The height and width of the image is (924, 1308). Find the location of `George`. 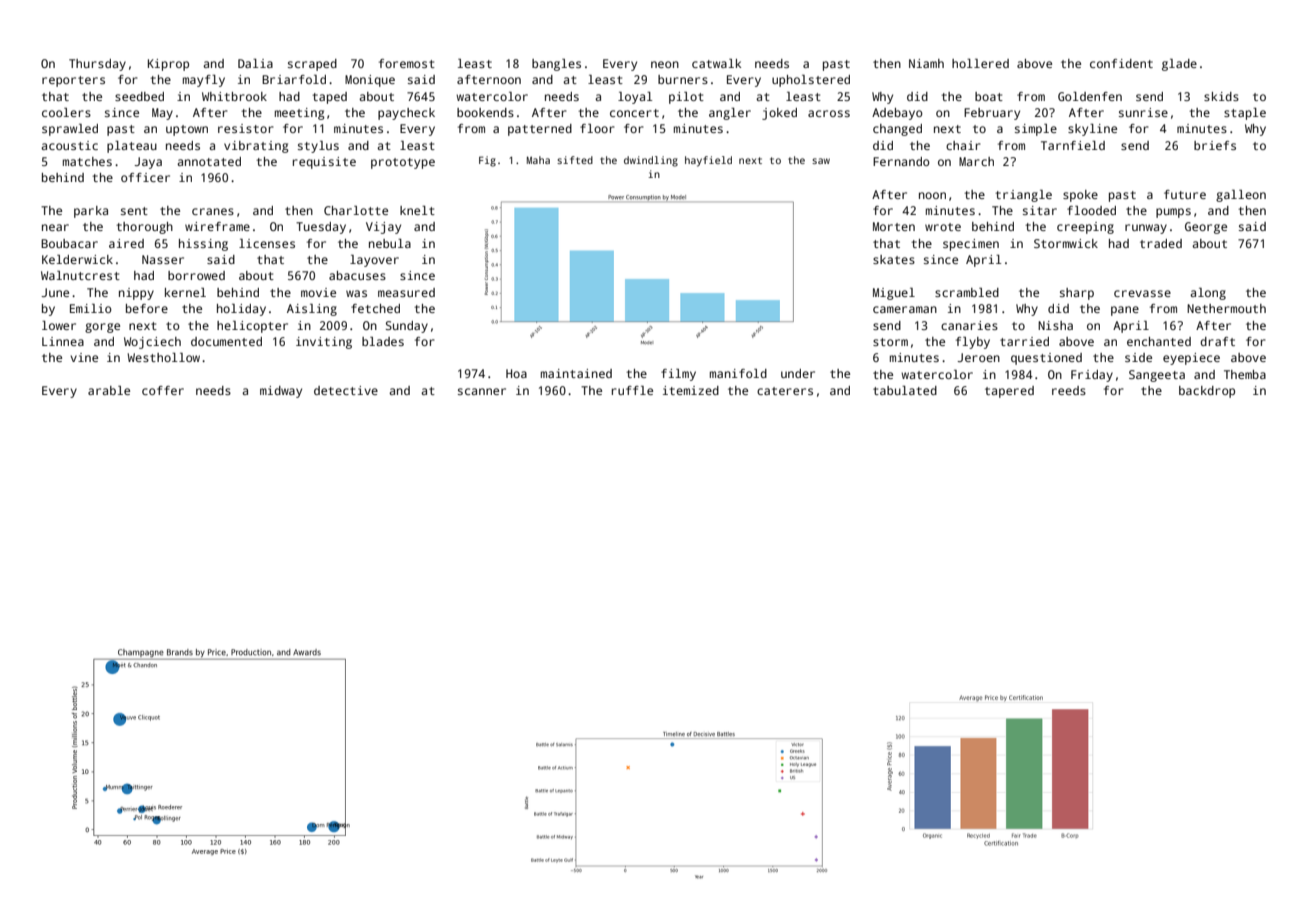

George is located at coordinates (1206, 228).
